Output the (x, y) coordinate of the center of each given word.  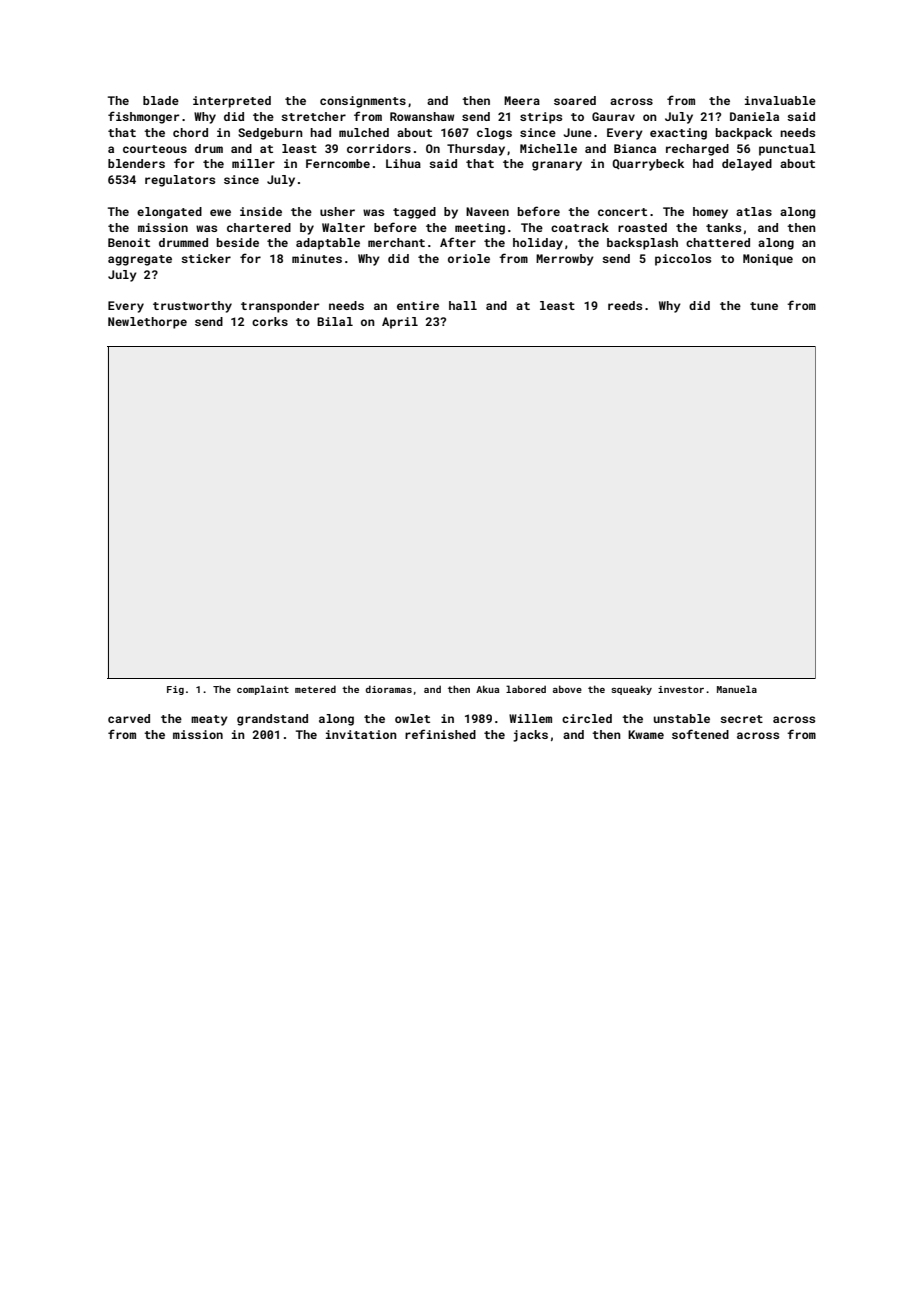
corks (270, 321)
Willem (530, 718)
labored (526, 689)
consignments (363, 102)
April (400, 323)
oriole (469, 258)
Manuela (737, 689)
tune (764, 306)
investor (681, 689)
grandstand (272, 720)
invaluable (780, 100)
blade (161, 100)
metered (315, 689)
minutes (317, 258)
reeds (625, 305)
